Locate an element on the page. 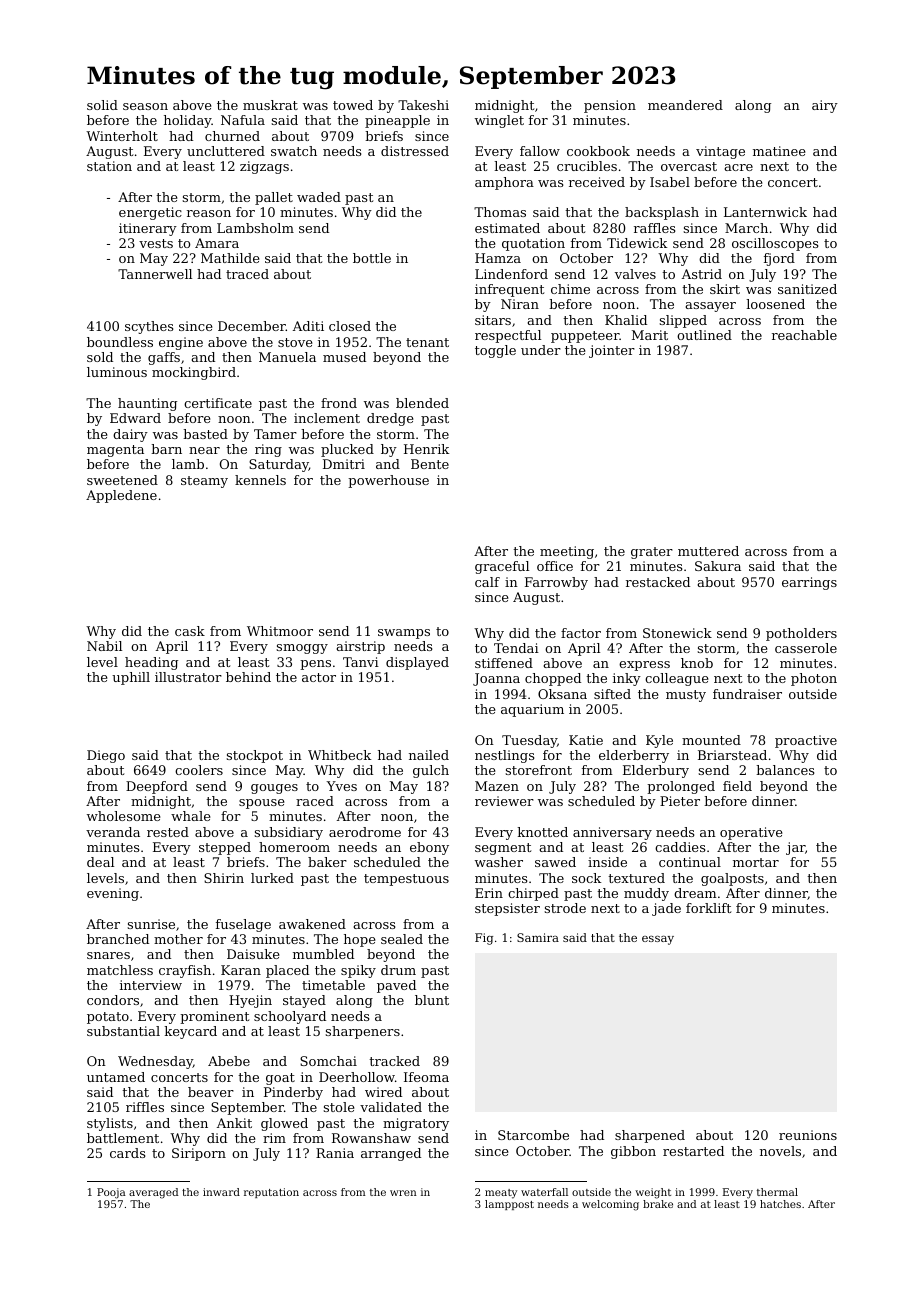 The image size is (924, 1308). jar is located at coordinates (795, 848).
